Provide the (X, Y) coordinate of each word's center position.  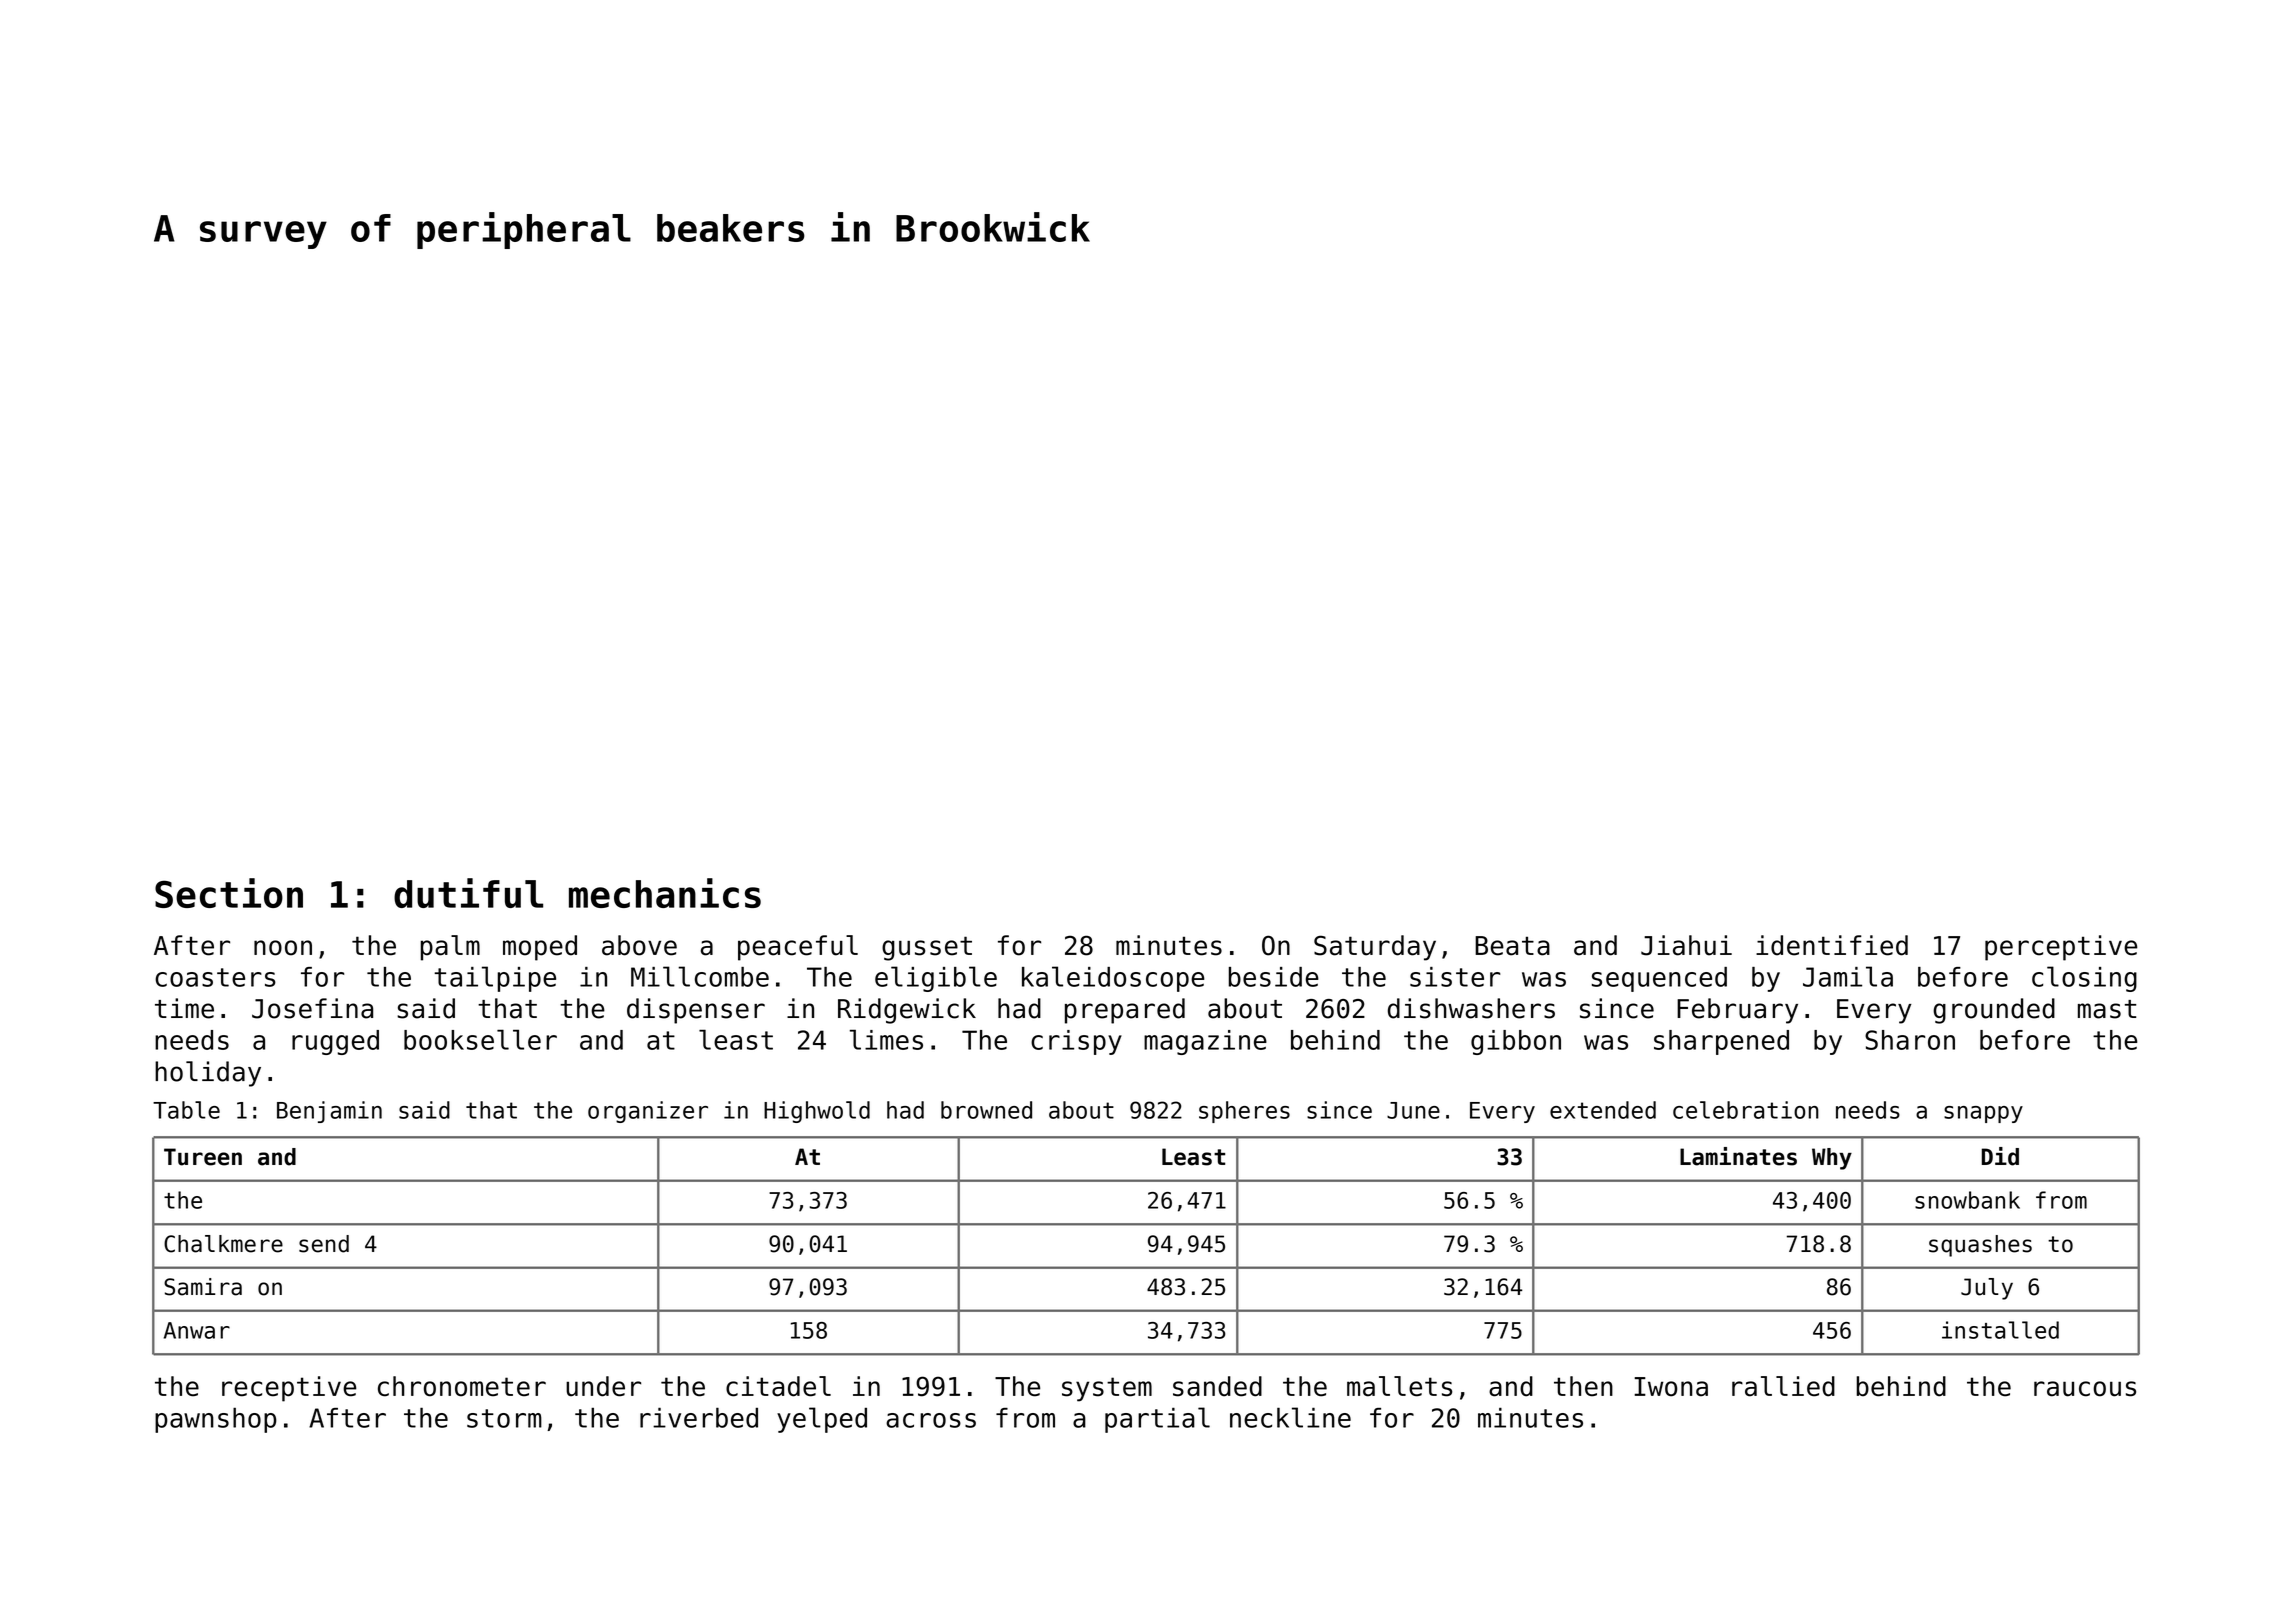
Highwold (817, 1112)
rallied (1783, 1386)
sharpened (1721, 1042)
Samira (203, 1287)
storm (504, 1418)
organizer (648, 1112)
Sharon (1910, 1040)
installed (2000, 1330)
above (639, 945)
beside (1274, 977)
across (931, 1420)
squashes (1980, 1246)
